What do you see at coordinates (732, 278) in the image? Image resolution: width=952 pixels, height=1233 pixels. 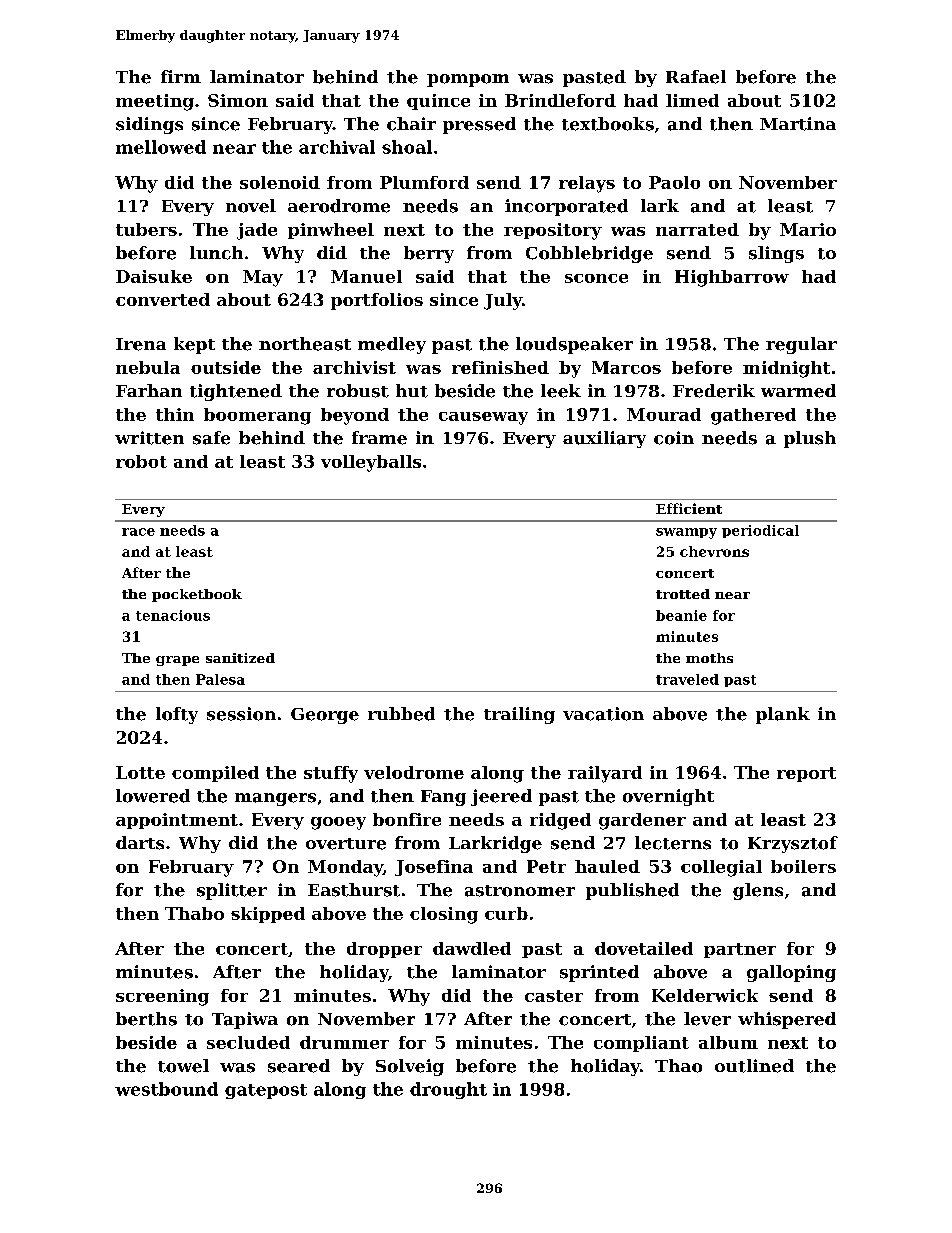 I see `Highbarrow` at bounding box center [732, 278].
